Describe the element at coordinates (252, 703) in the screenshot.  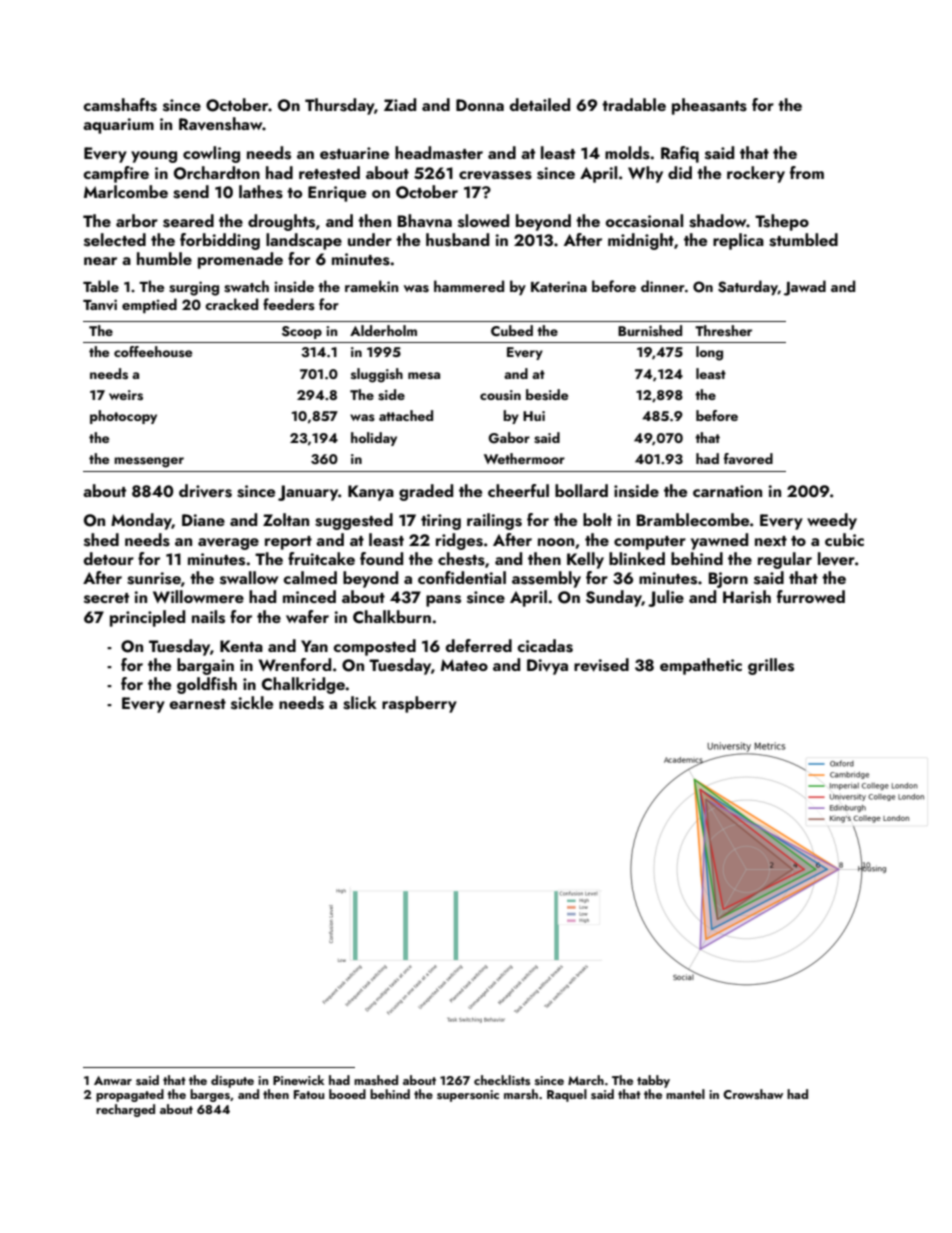
I see `sickle` at that location.
